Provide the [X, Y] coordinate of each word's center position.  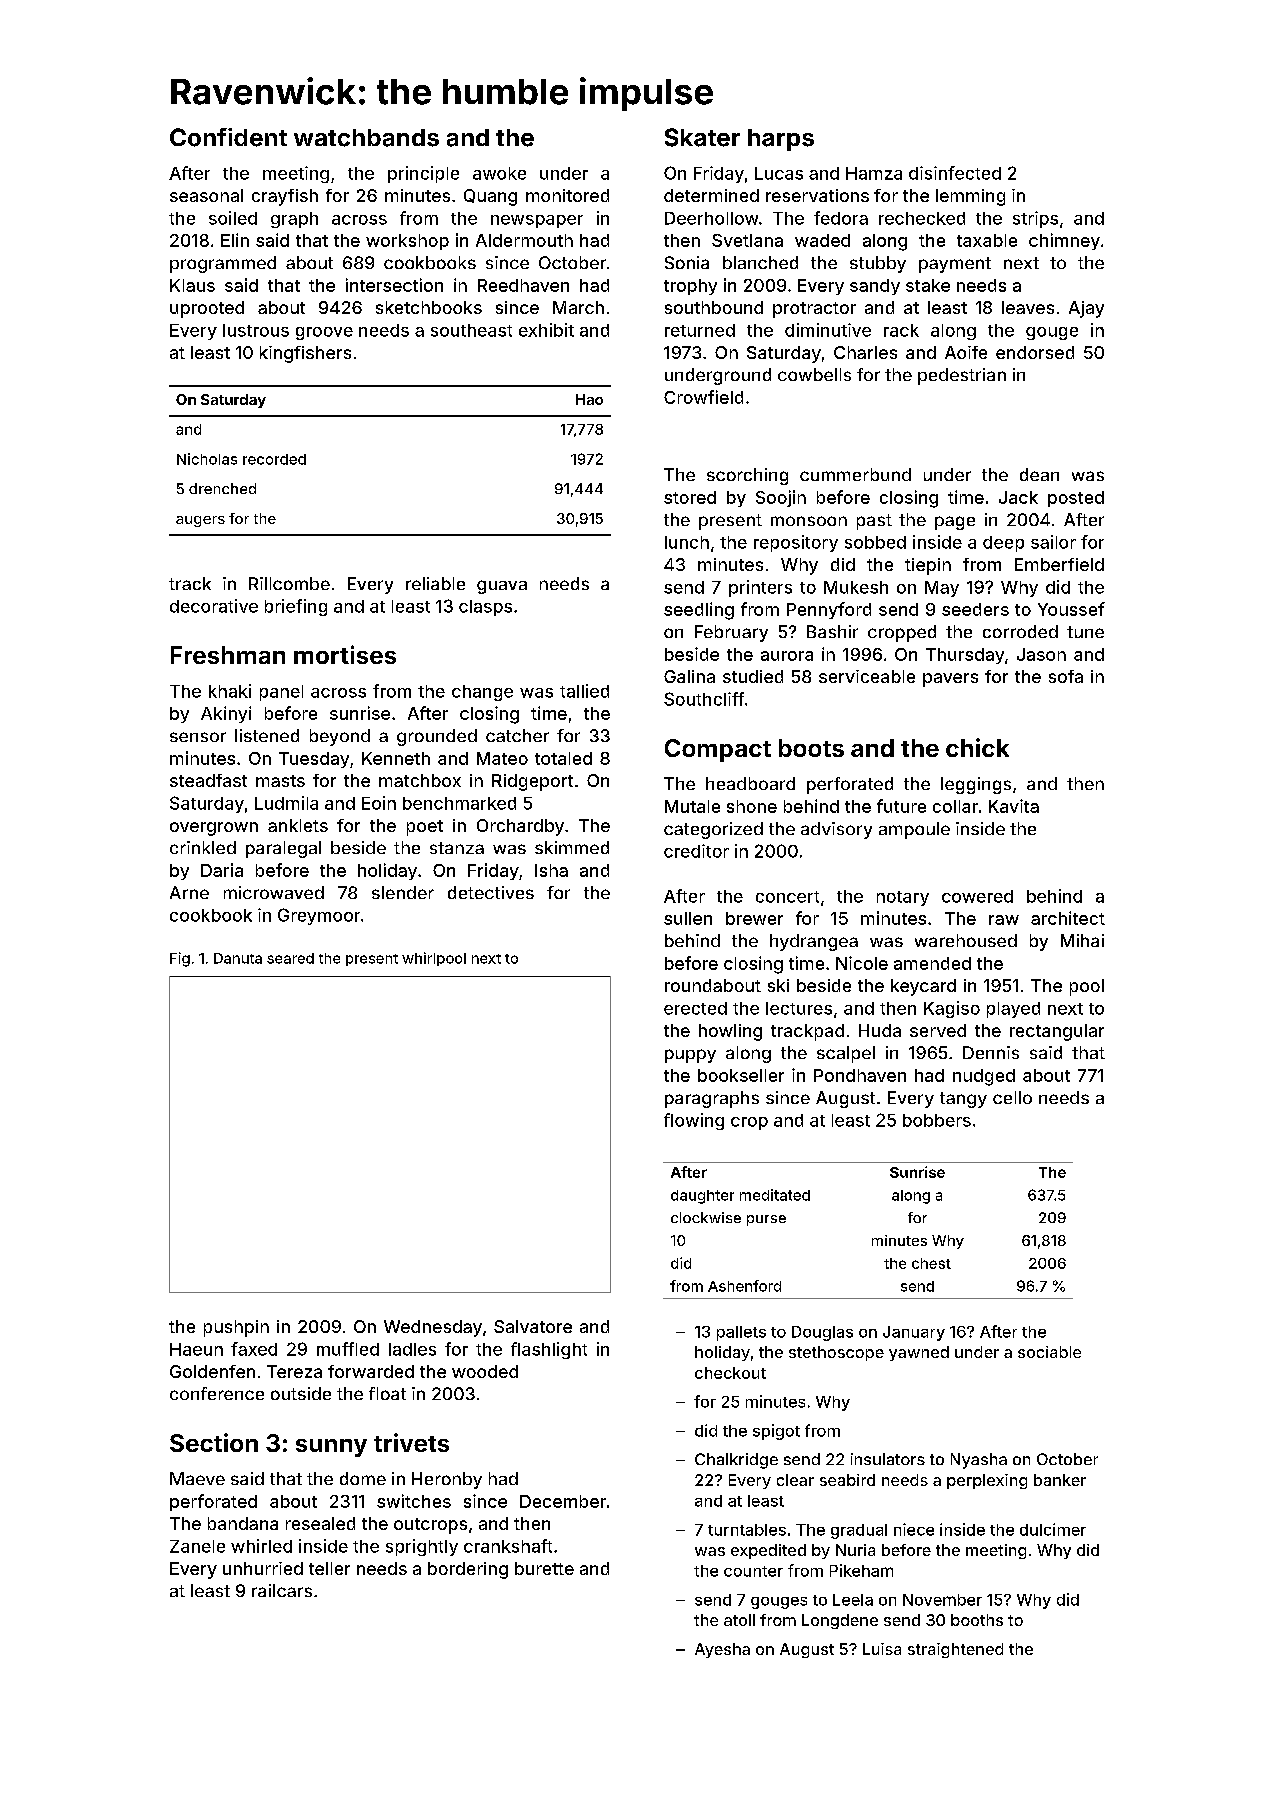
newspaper [537, 221]
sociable [1049, 1352]
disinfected [955, 173]
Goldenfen [212, 1371]
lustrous [256, 330]
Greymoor [319, 916]
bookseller [741, 1075]
